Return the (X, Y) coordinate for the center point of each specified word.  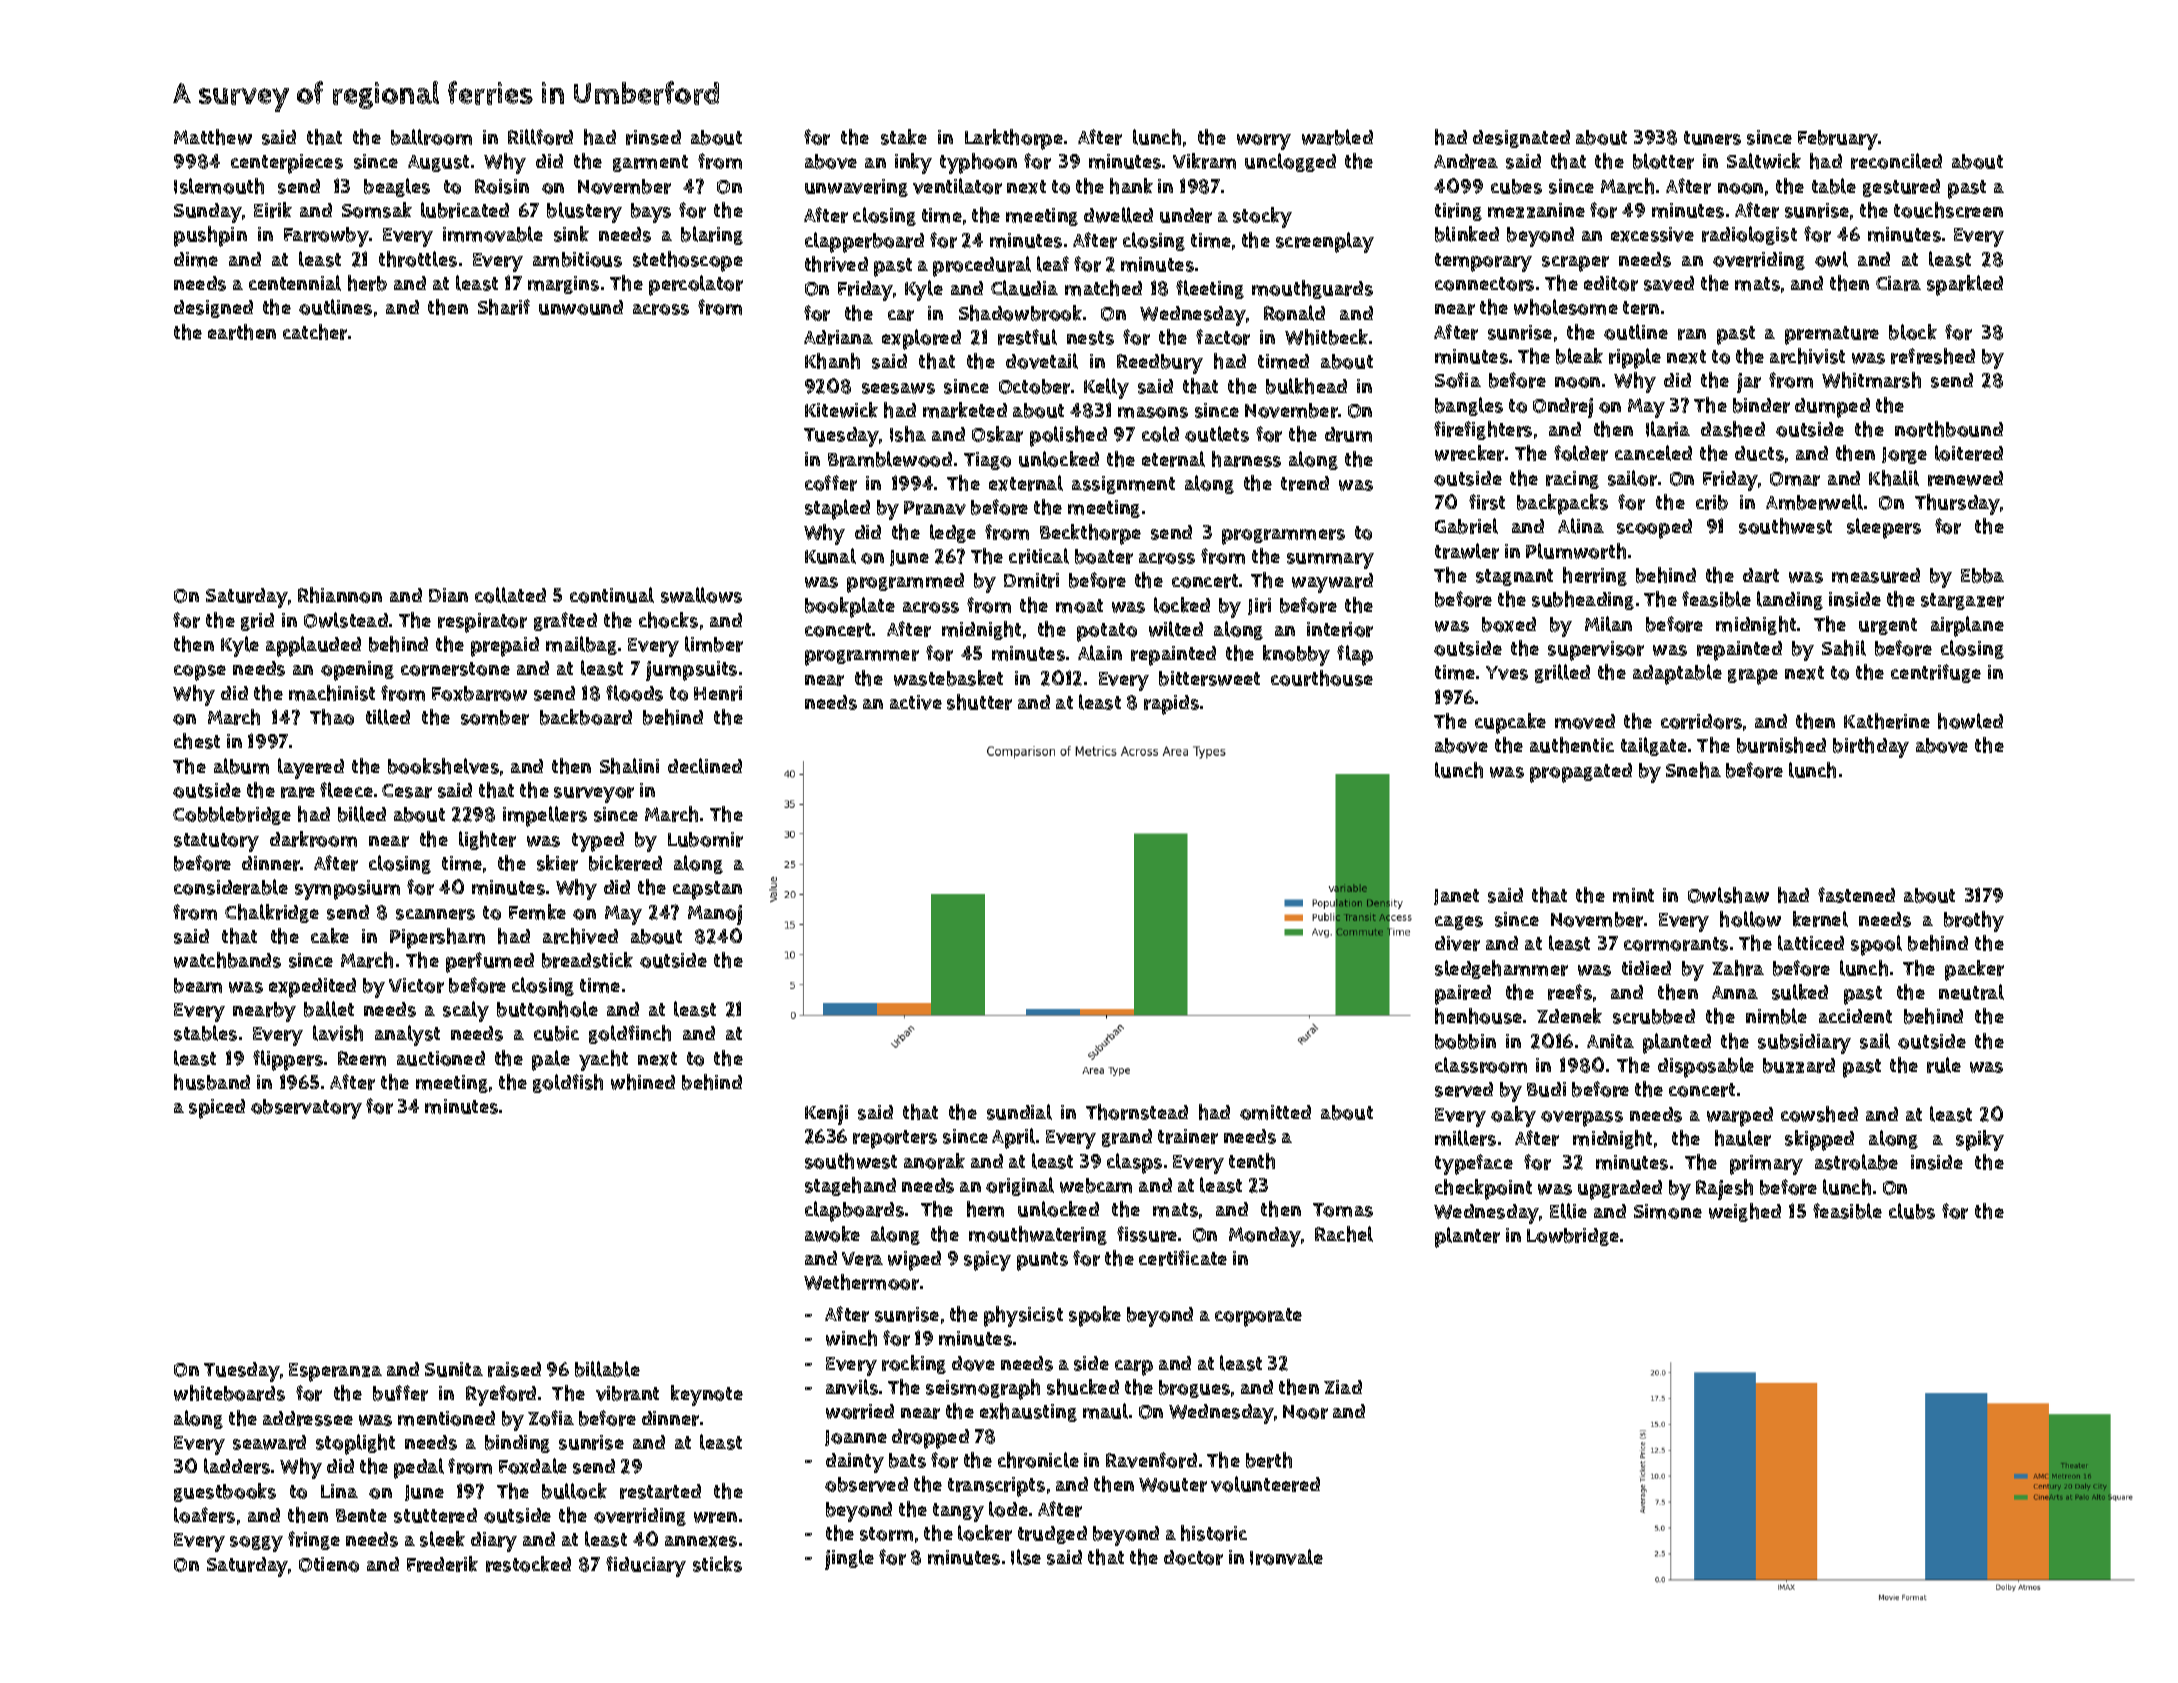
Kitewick (841, 410)
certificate (1183, 1258)
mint (1633, 895)
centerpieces (287, 164)
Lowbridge (1573, 1237)
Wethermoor (861, 1282)
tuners (1712, 138)
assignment (1123, 485)
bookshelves (443, 766)
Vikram (1204, 161)
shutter (979, 702)
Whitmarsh (1871, 380)
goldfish (568, 1083)
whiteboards (229, 1393)
